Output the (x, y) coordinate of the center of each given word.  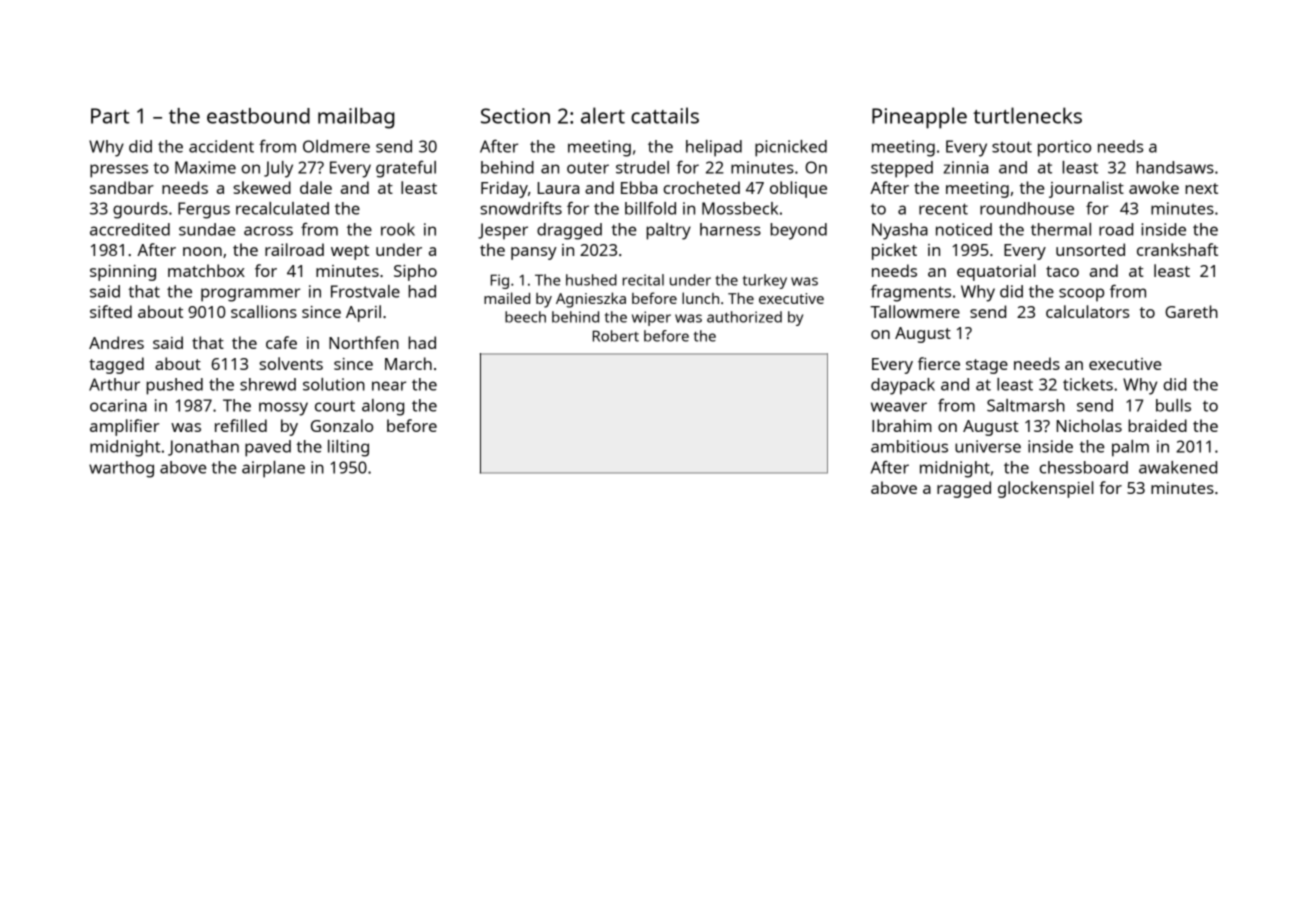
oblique (798, 189)
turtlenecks (1027, 115)
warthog (121, 469)
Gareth (1191, 311)
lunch (700, 298)
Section (515, 116)
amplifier (124, 427)
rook (398, 229)
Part (110, 116)
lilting (348, 448)
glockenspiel (1045, 489)
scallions (264, 311)
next (1201, 188)
